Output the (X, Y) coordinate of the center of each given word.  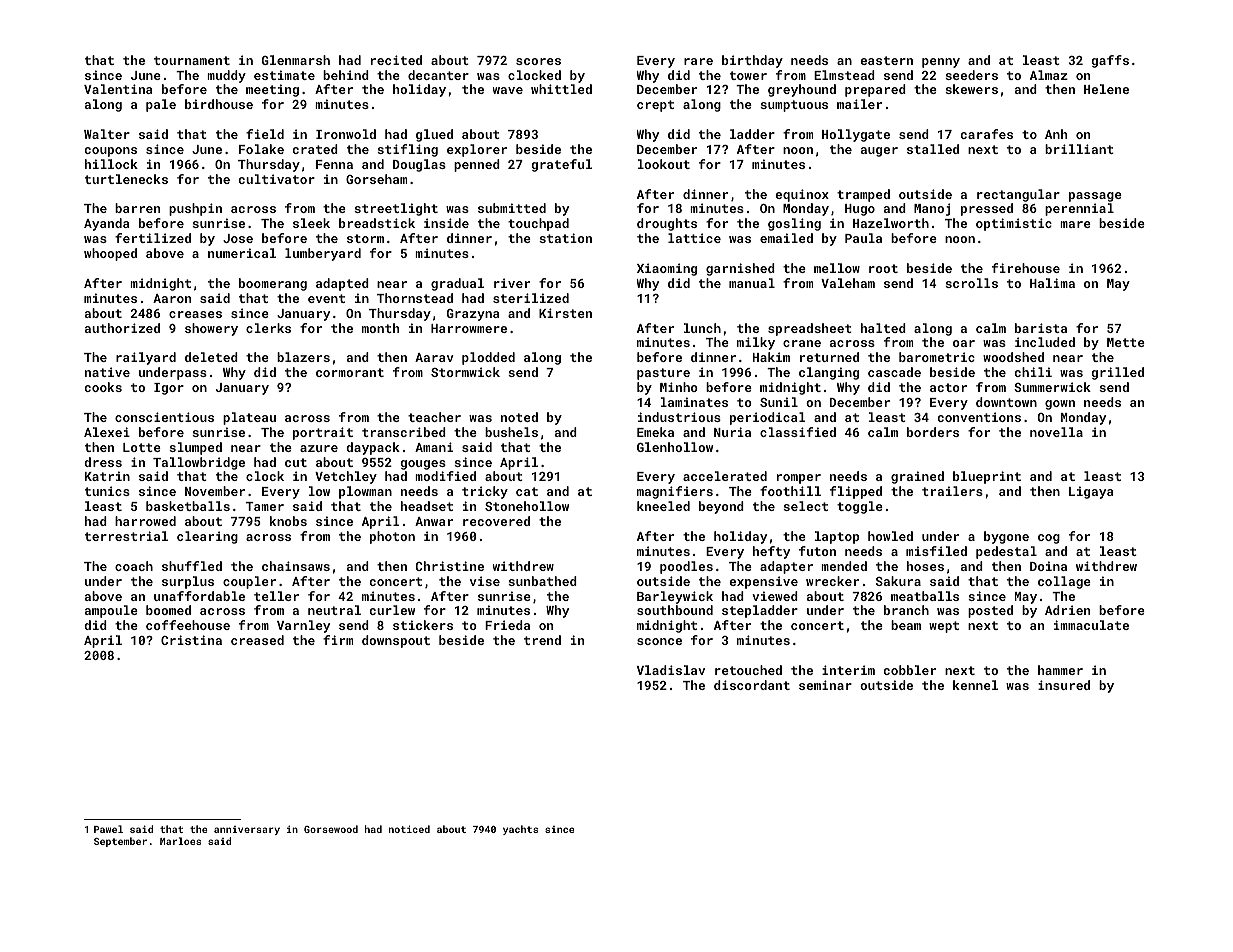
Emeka (655, 432)
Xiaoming (667, 269)
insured (1064, 685)
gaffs (1110, 61)
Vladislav (671, 670)
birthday (752, 61)
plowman (365, 492)
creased (257, 640)
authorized (122, 328)
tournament (192, 60)
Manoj (932, 209)
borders (933, 432)
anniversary (247, 830)
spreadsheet (810, 329)
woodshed (1013, 357)
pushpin (195, 209)
